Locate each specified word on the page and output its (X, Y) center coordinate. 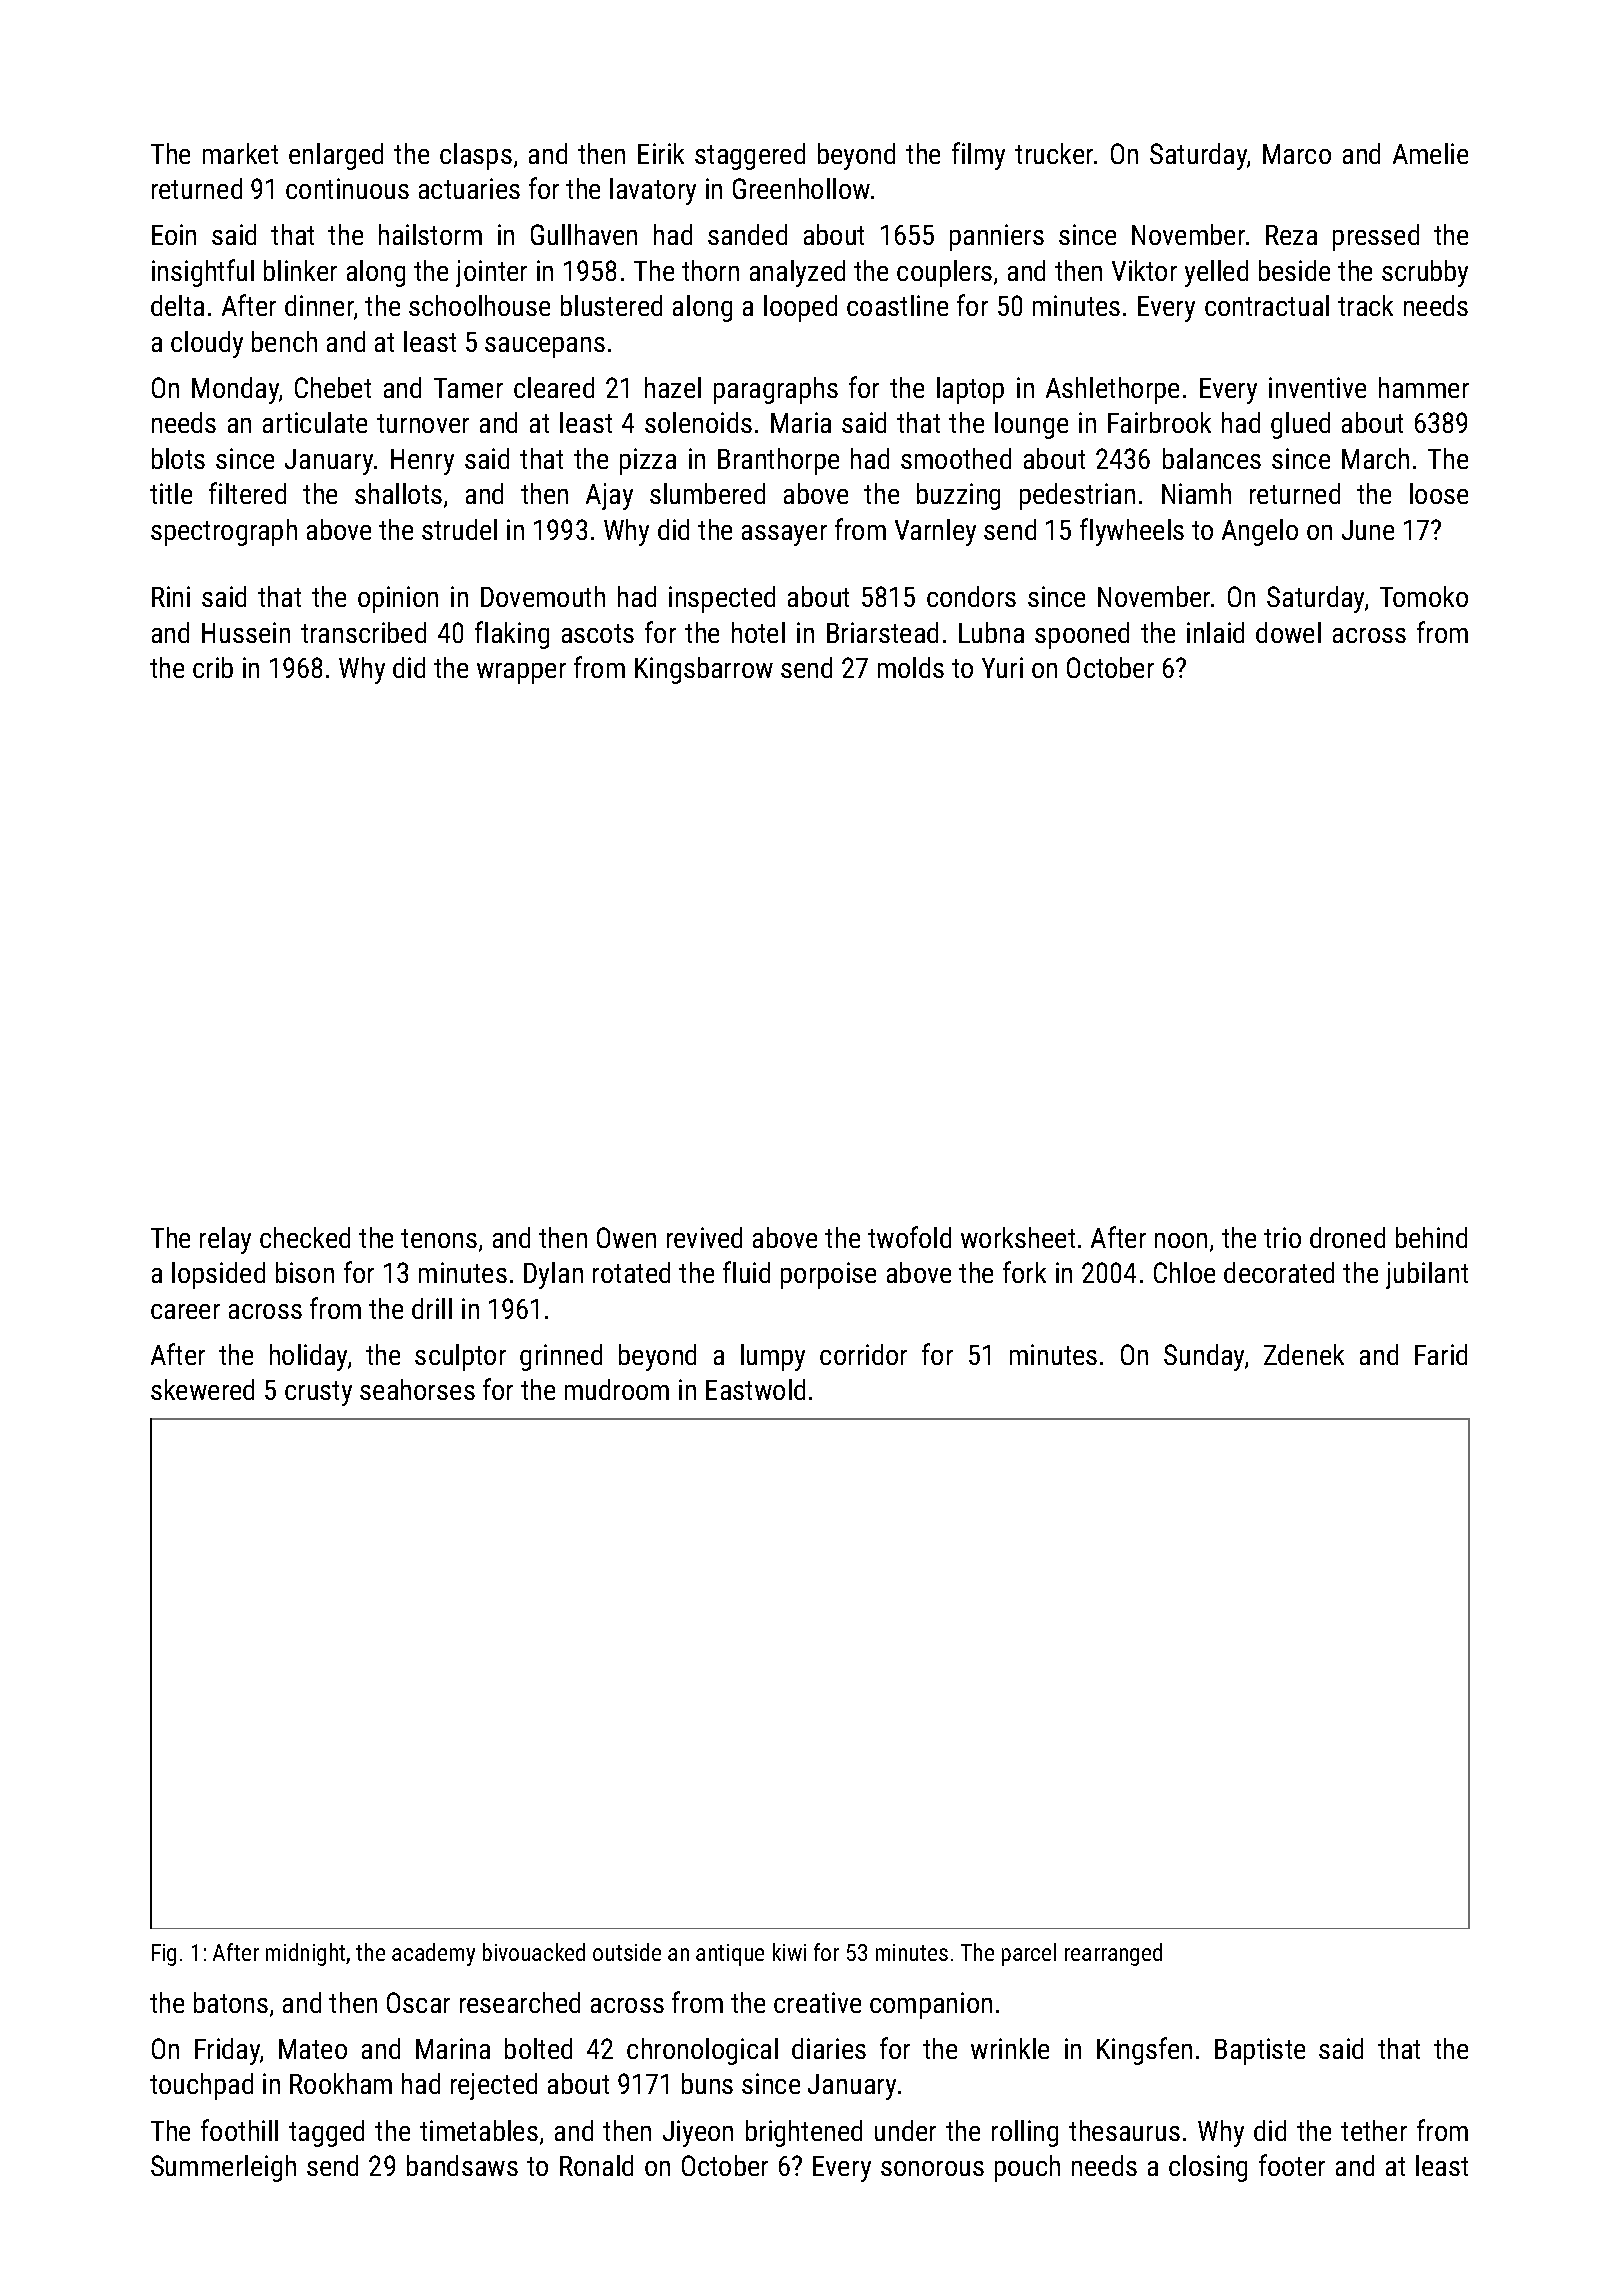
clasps (476, 156)
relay (225, 1240)
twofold (909, 1237)
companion (931, 2005)
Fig (164, 1955)
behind (1431, 1237)
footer (1292, 2165)
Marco (1297, 154)
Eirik (661, 153)
